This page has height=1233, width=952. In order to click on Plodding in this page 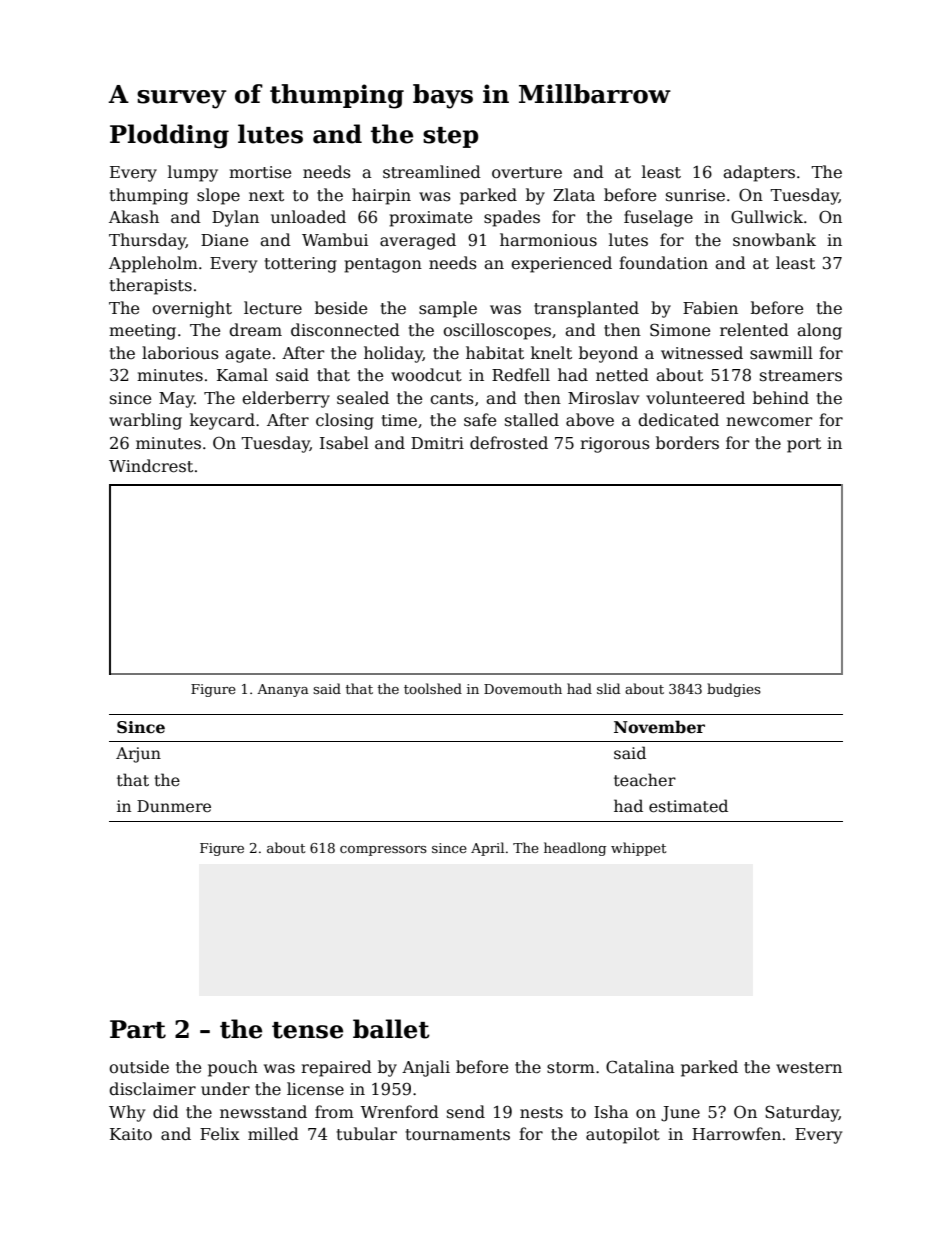, I will do `click(169, 136)`.
